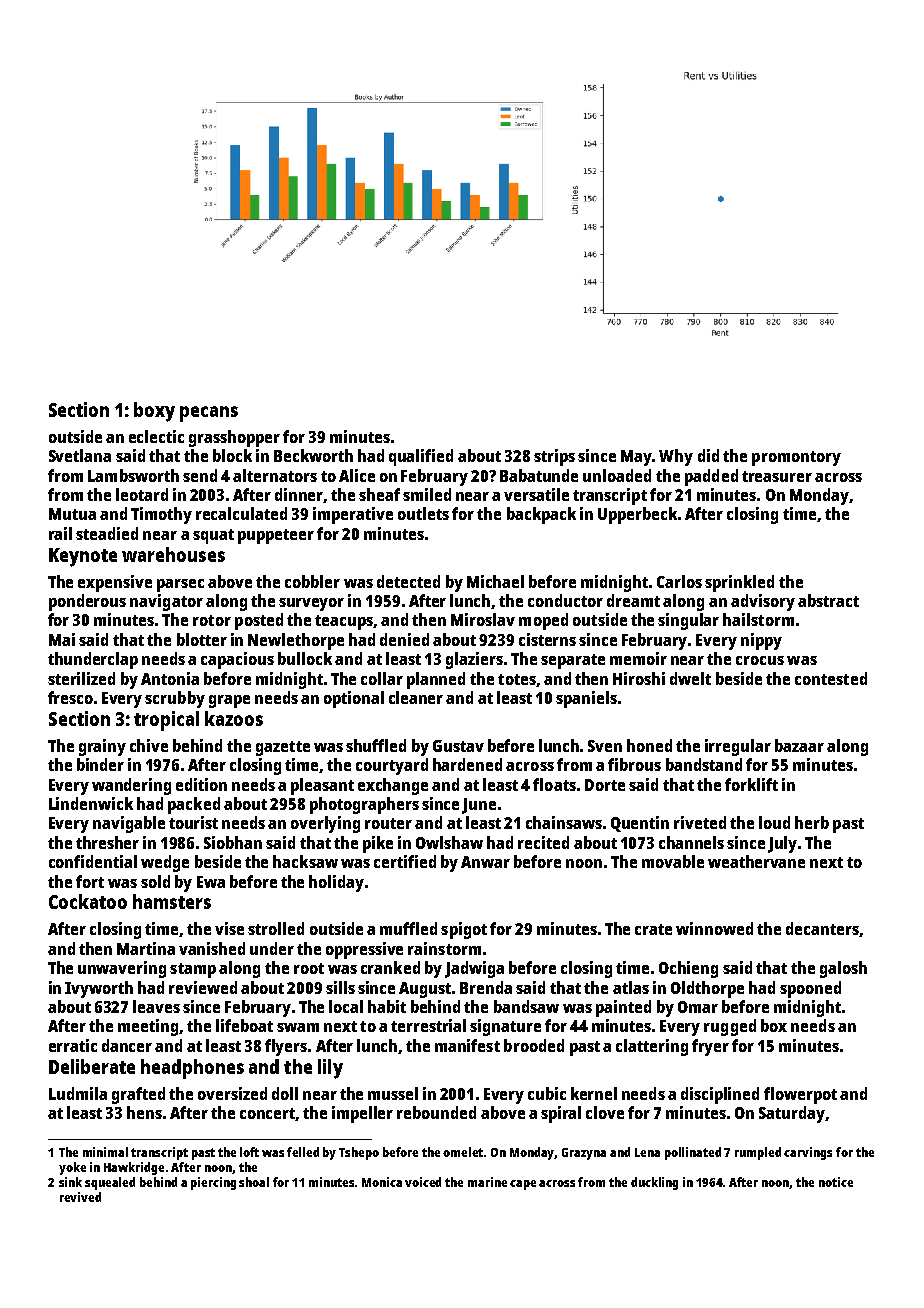 This screenshot has width=924, height=1308. Describe the element at coordinates (561, 1114) in the screenshot. I see `spiral` at that location.
